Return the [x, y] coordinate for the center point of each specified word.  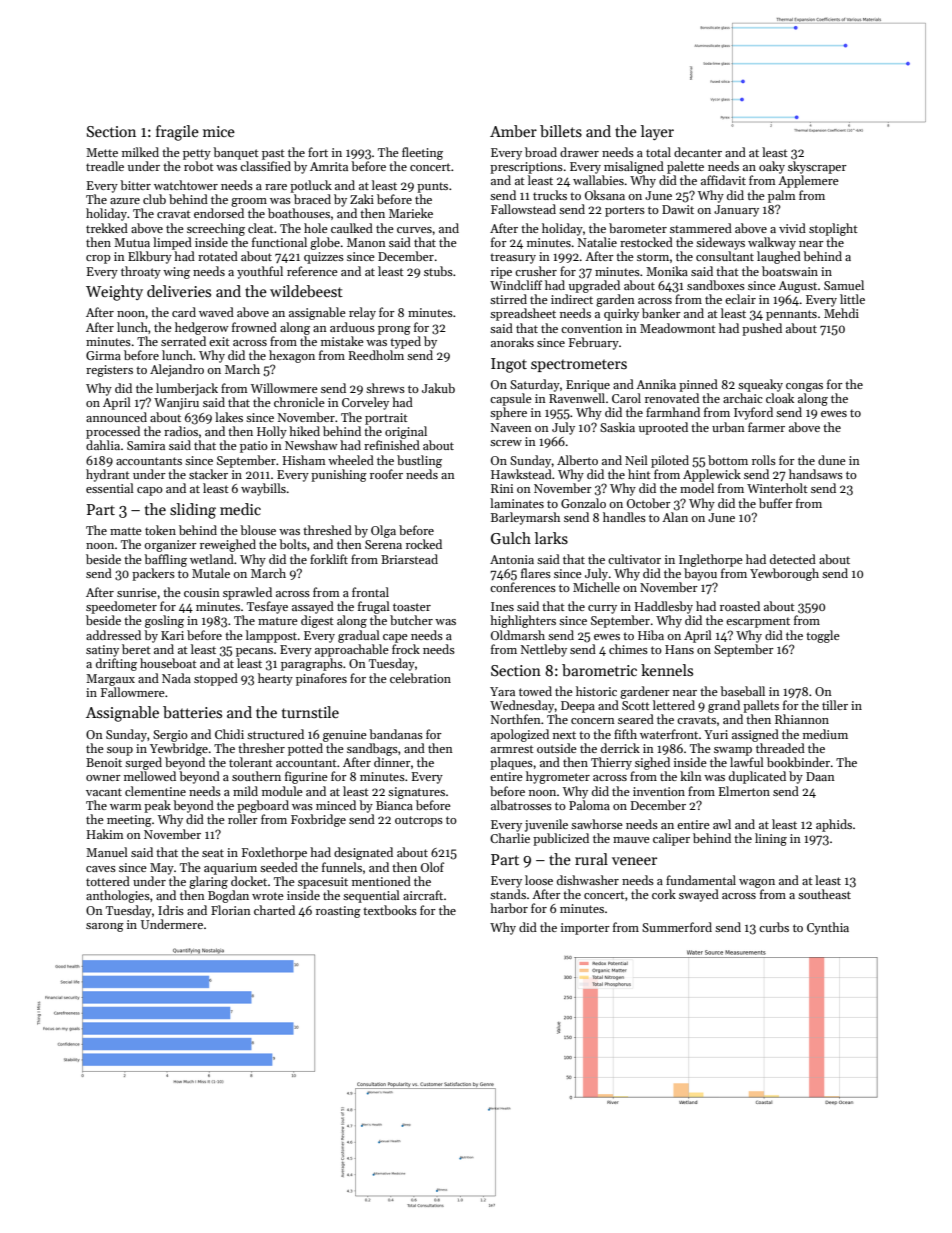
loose [539, 880]
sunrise [137, 592]
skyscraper [817, 167]
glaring [208, 882]
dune [832, 460]
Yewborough [784, 574]
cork [664, 894]
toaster [412, 607]
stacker [208, 474]
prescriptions [526, 168]
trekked [107, 228]
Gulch [511, 538]
